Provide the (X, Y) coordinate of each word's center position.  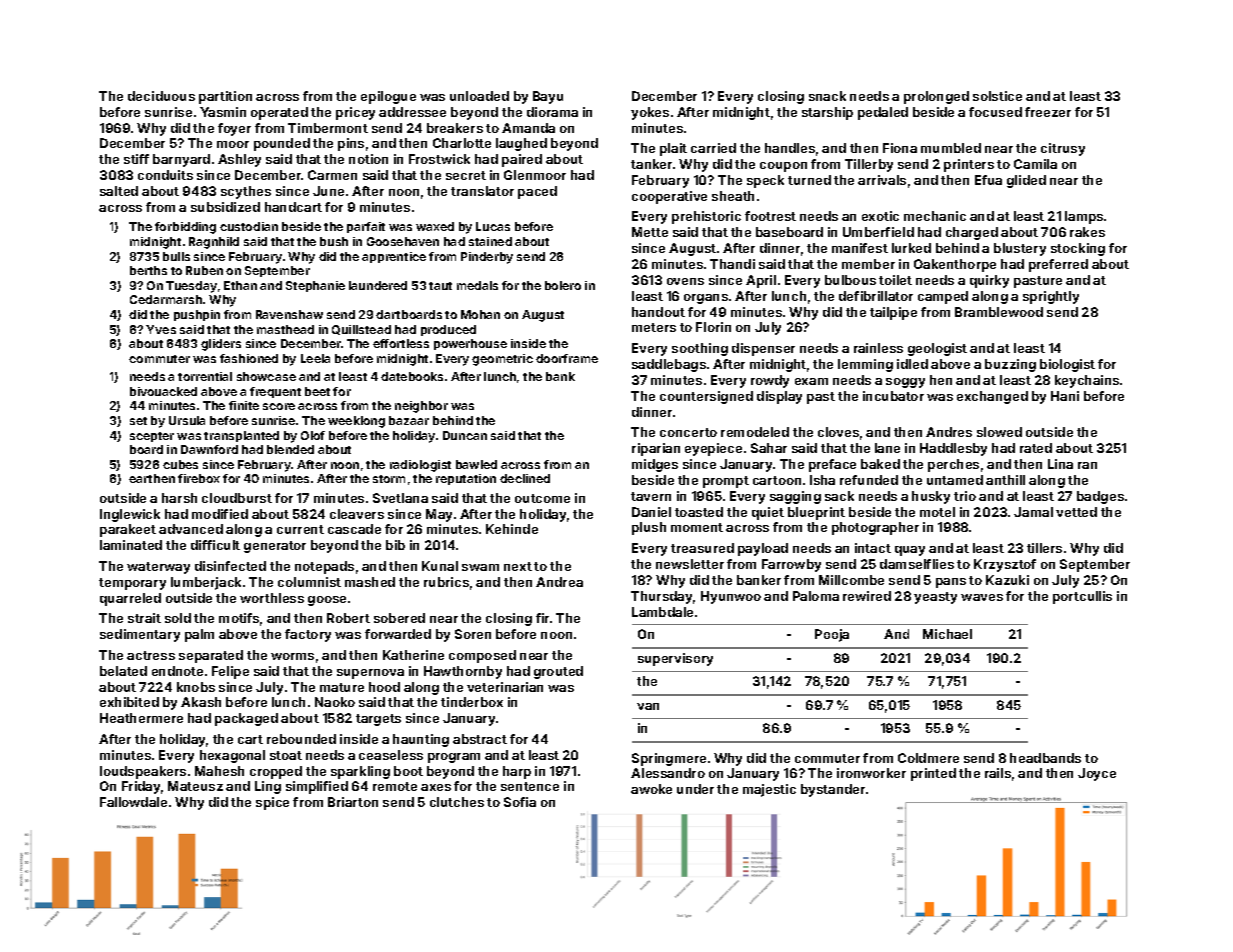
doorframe (567, 358)
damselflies (917, 564)
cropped (276, 772)
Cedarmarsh (166, 299)
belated (123, 671)
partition (225, 97)
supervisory (675, 659)
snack (827, 96)
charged (972, 233)
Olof (313, 435)
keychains (1087, 381)
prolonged (936, 97)
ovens (685, 281)
